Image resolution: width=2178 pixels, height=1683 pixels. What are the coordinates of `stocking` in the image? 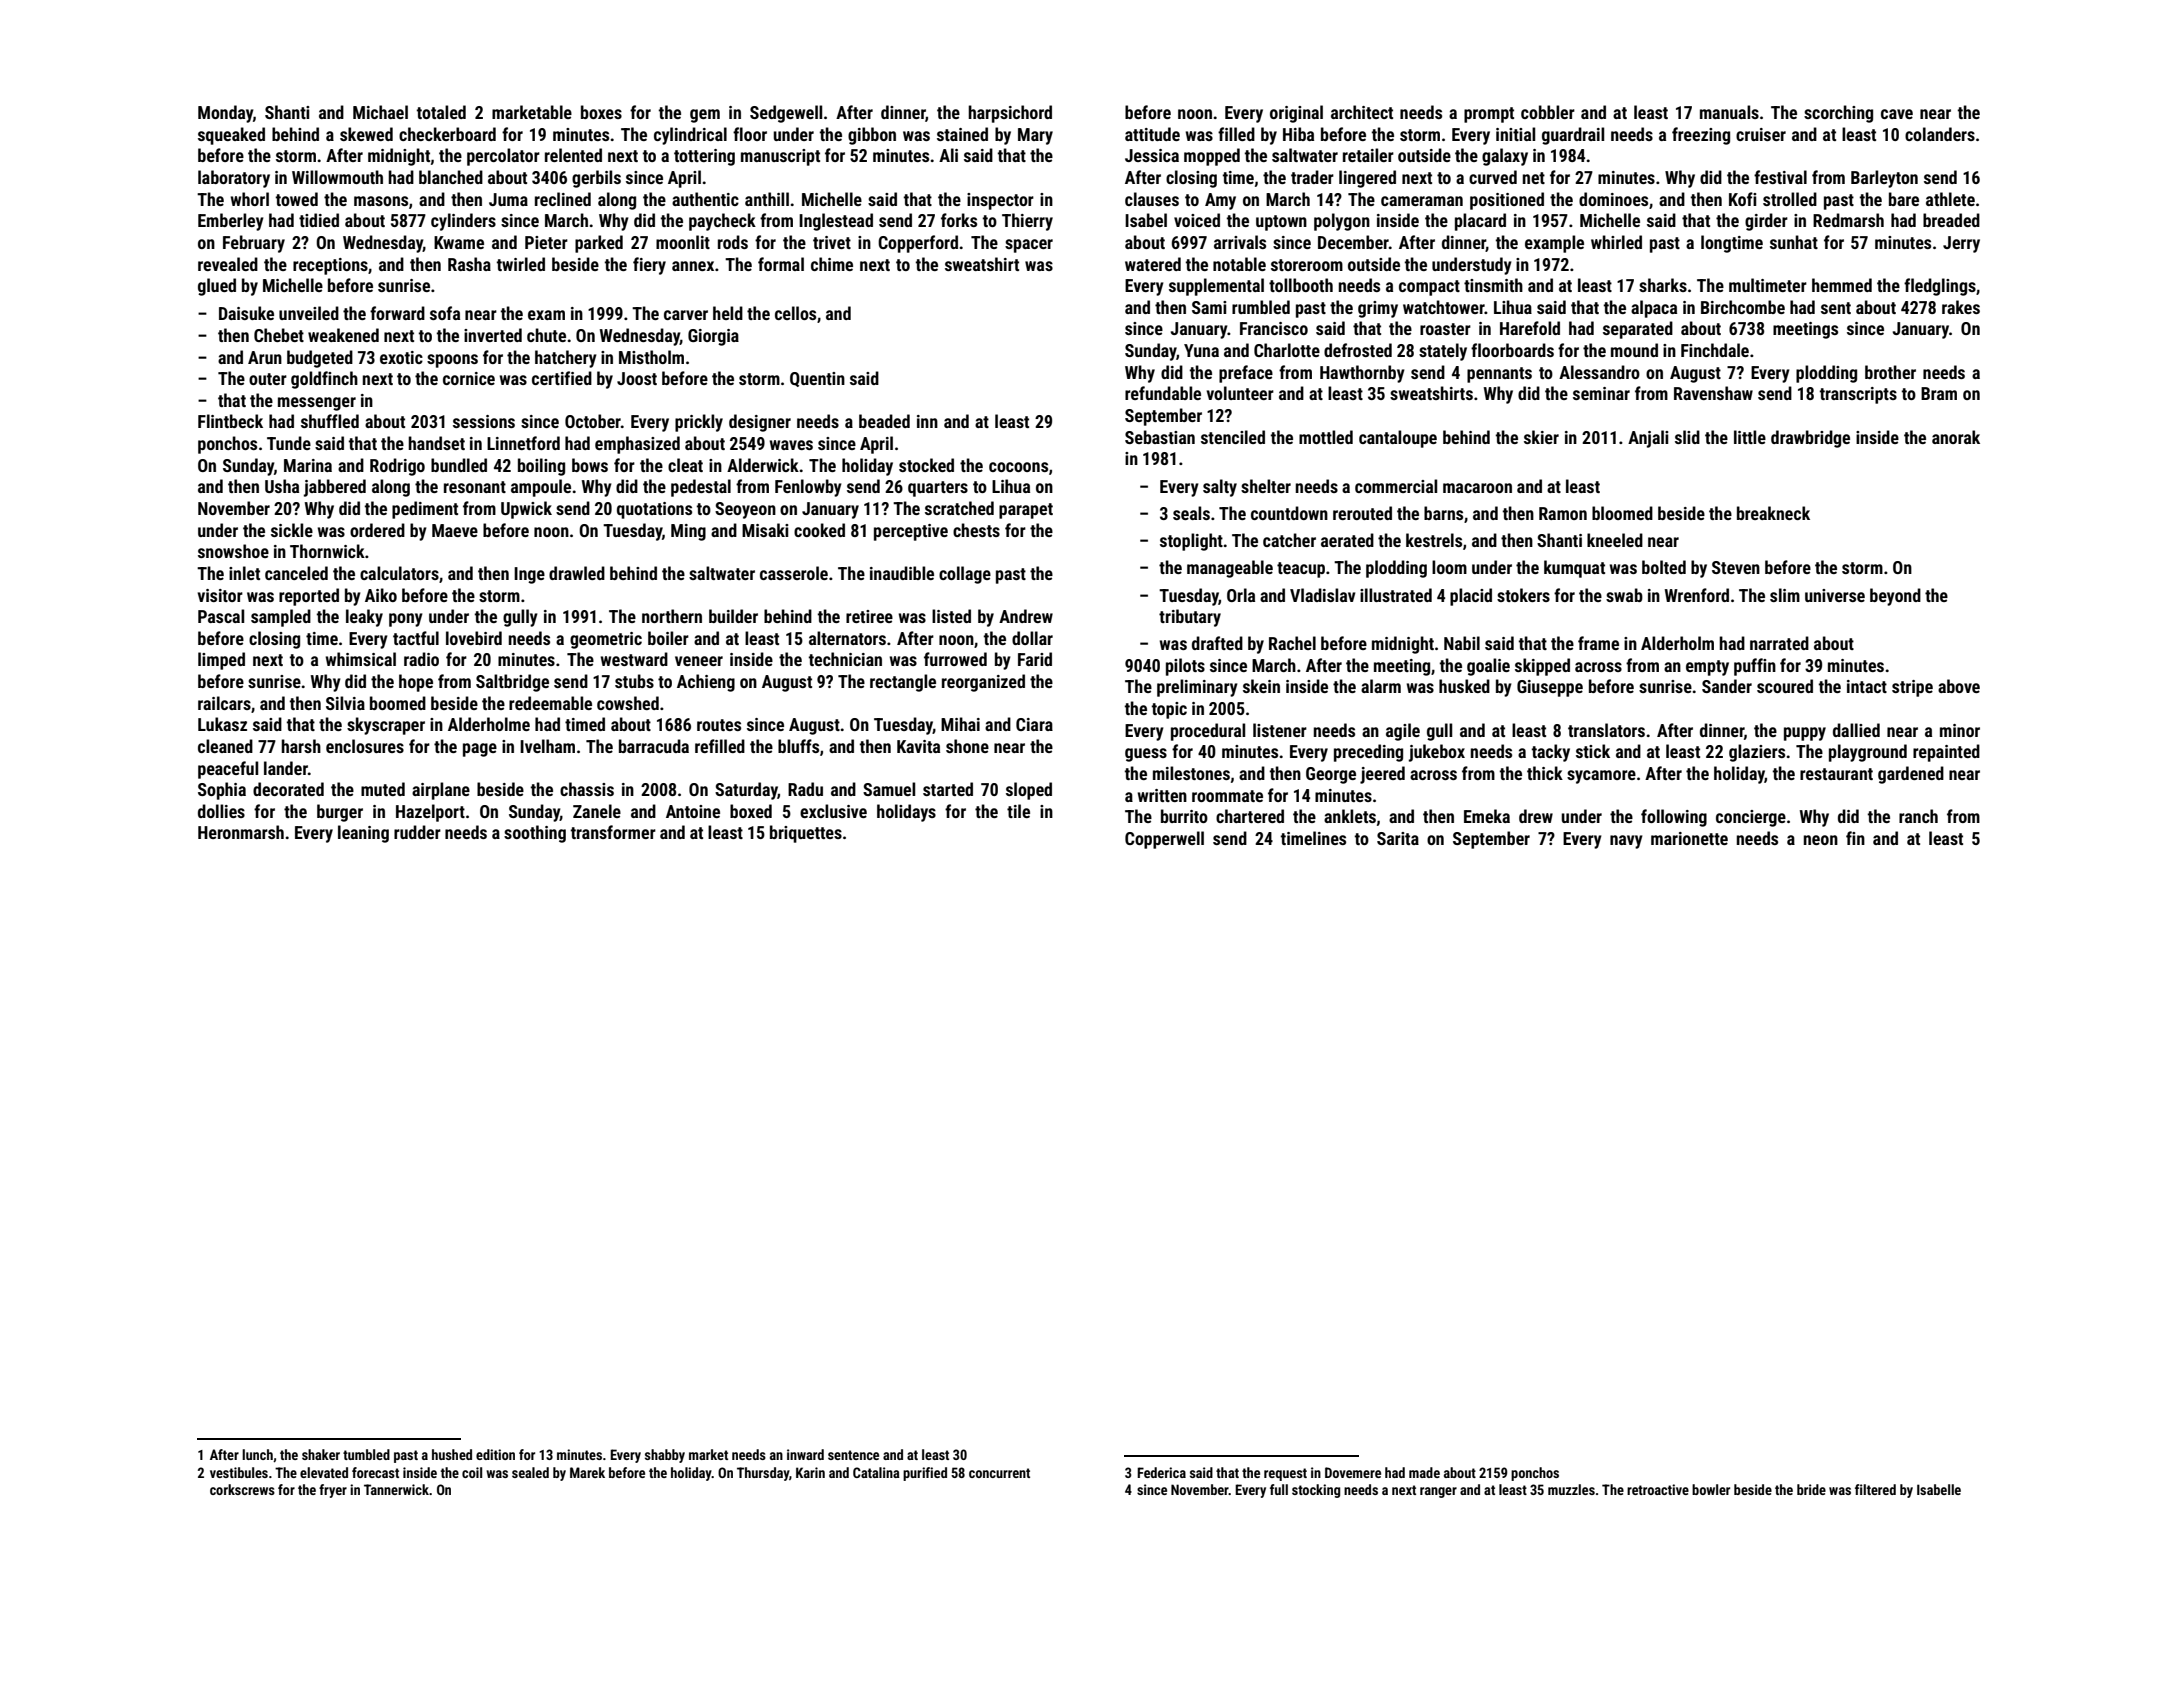 It's located at (1316, 1491).
